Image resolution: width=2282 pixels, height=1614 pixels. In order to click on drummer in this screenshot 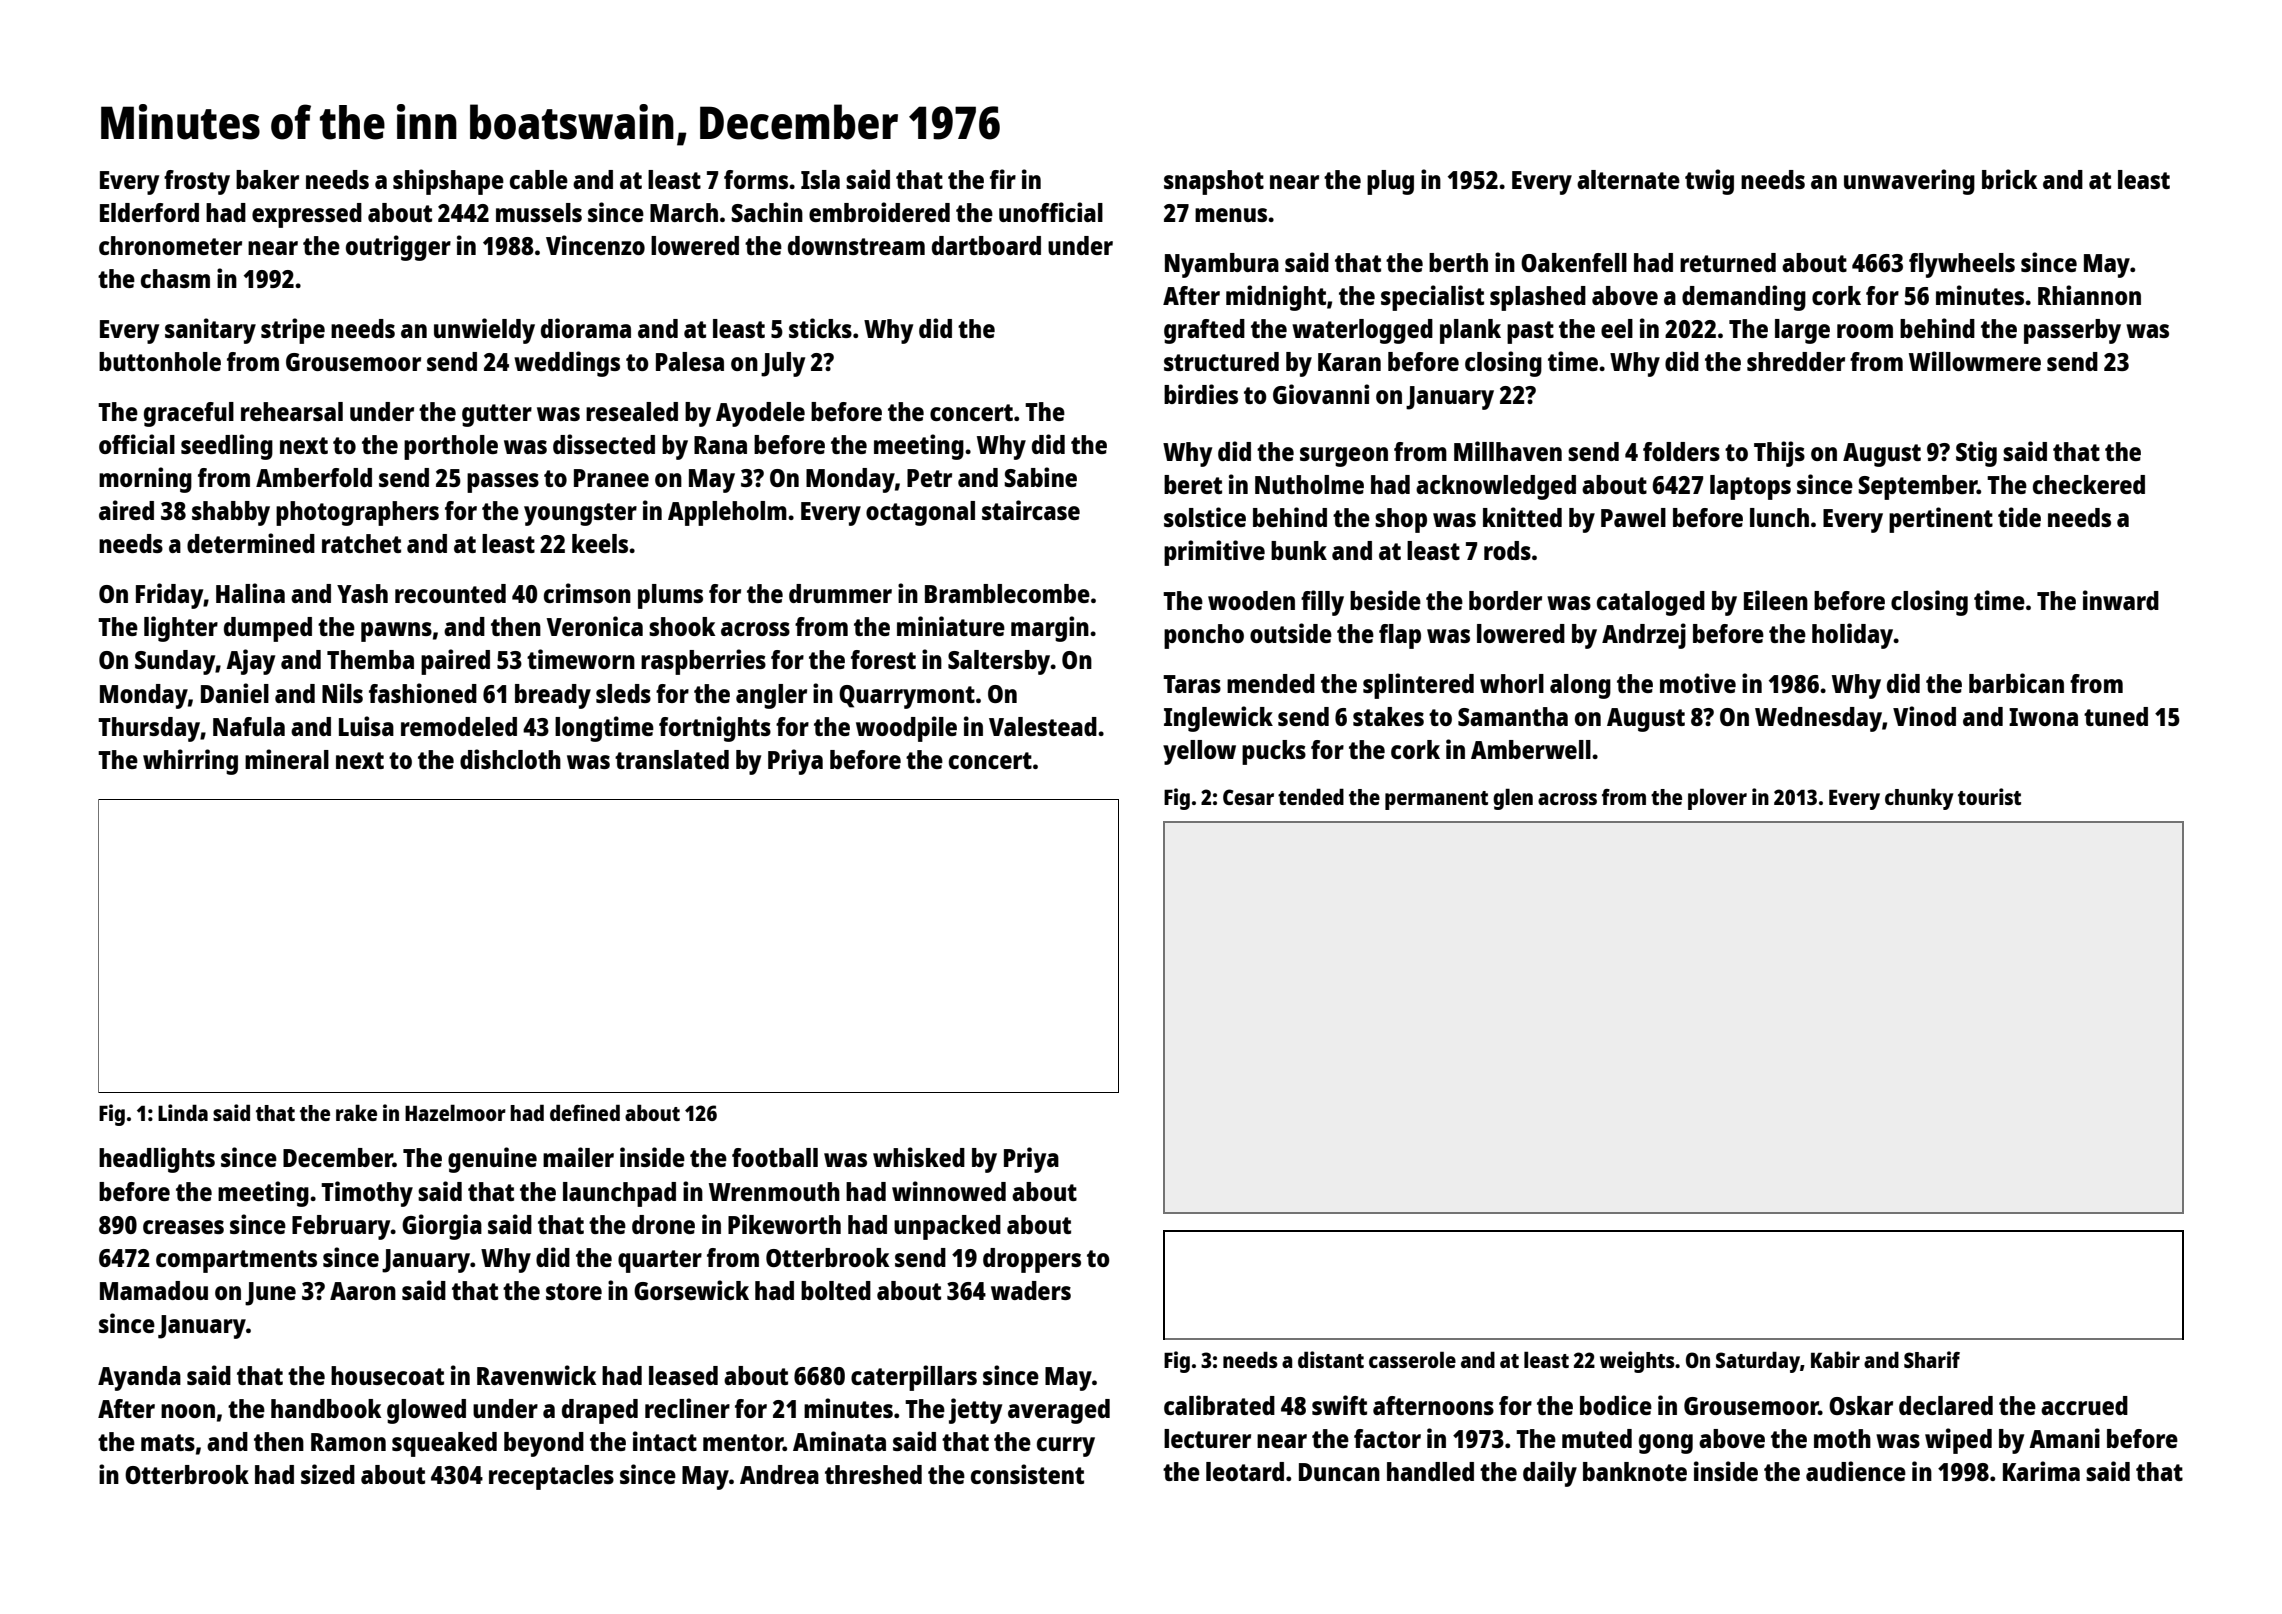, I will do `click(840, 593)`.
